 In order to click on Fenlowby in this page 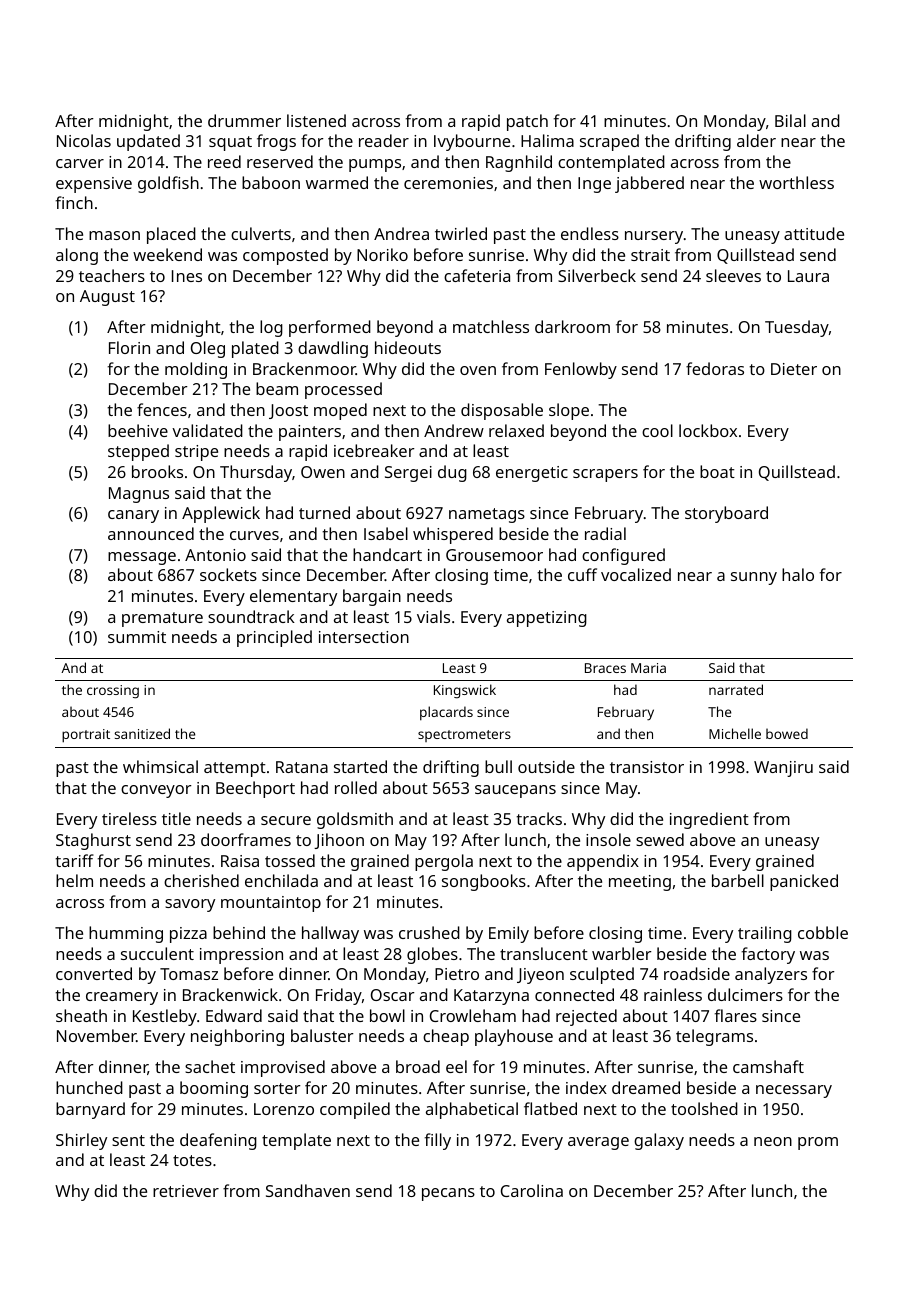, I will do `click(581, 370)`.
